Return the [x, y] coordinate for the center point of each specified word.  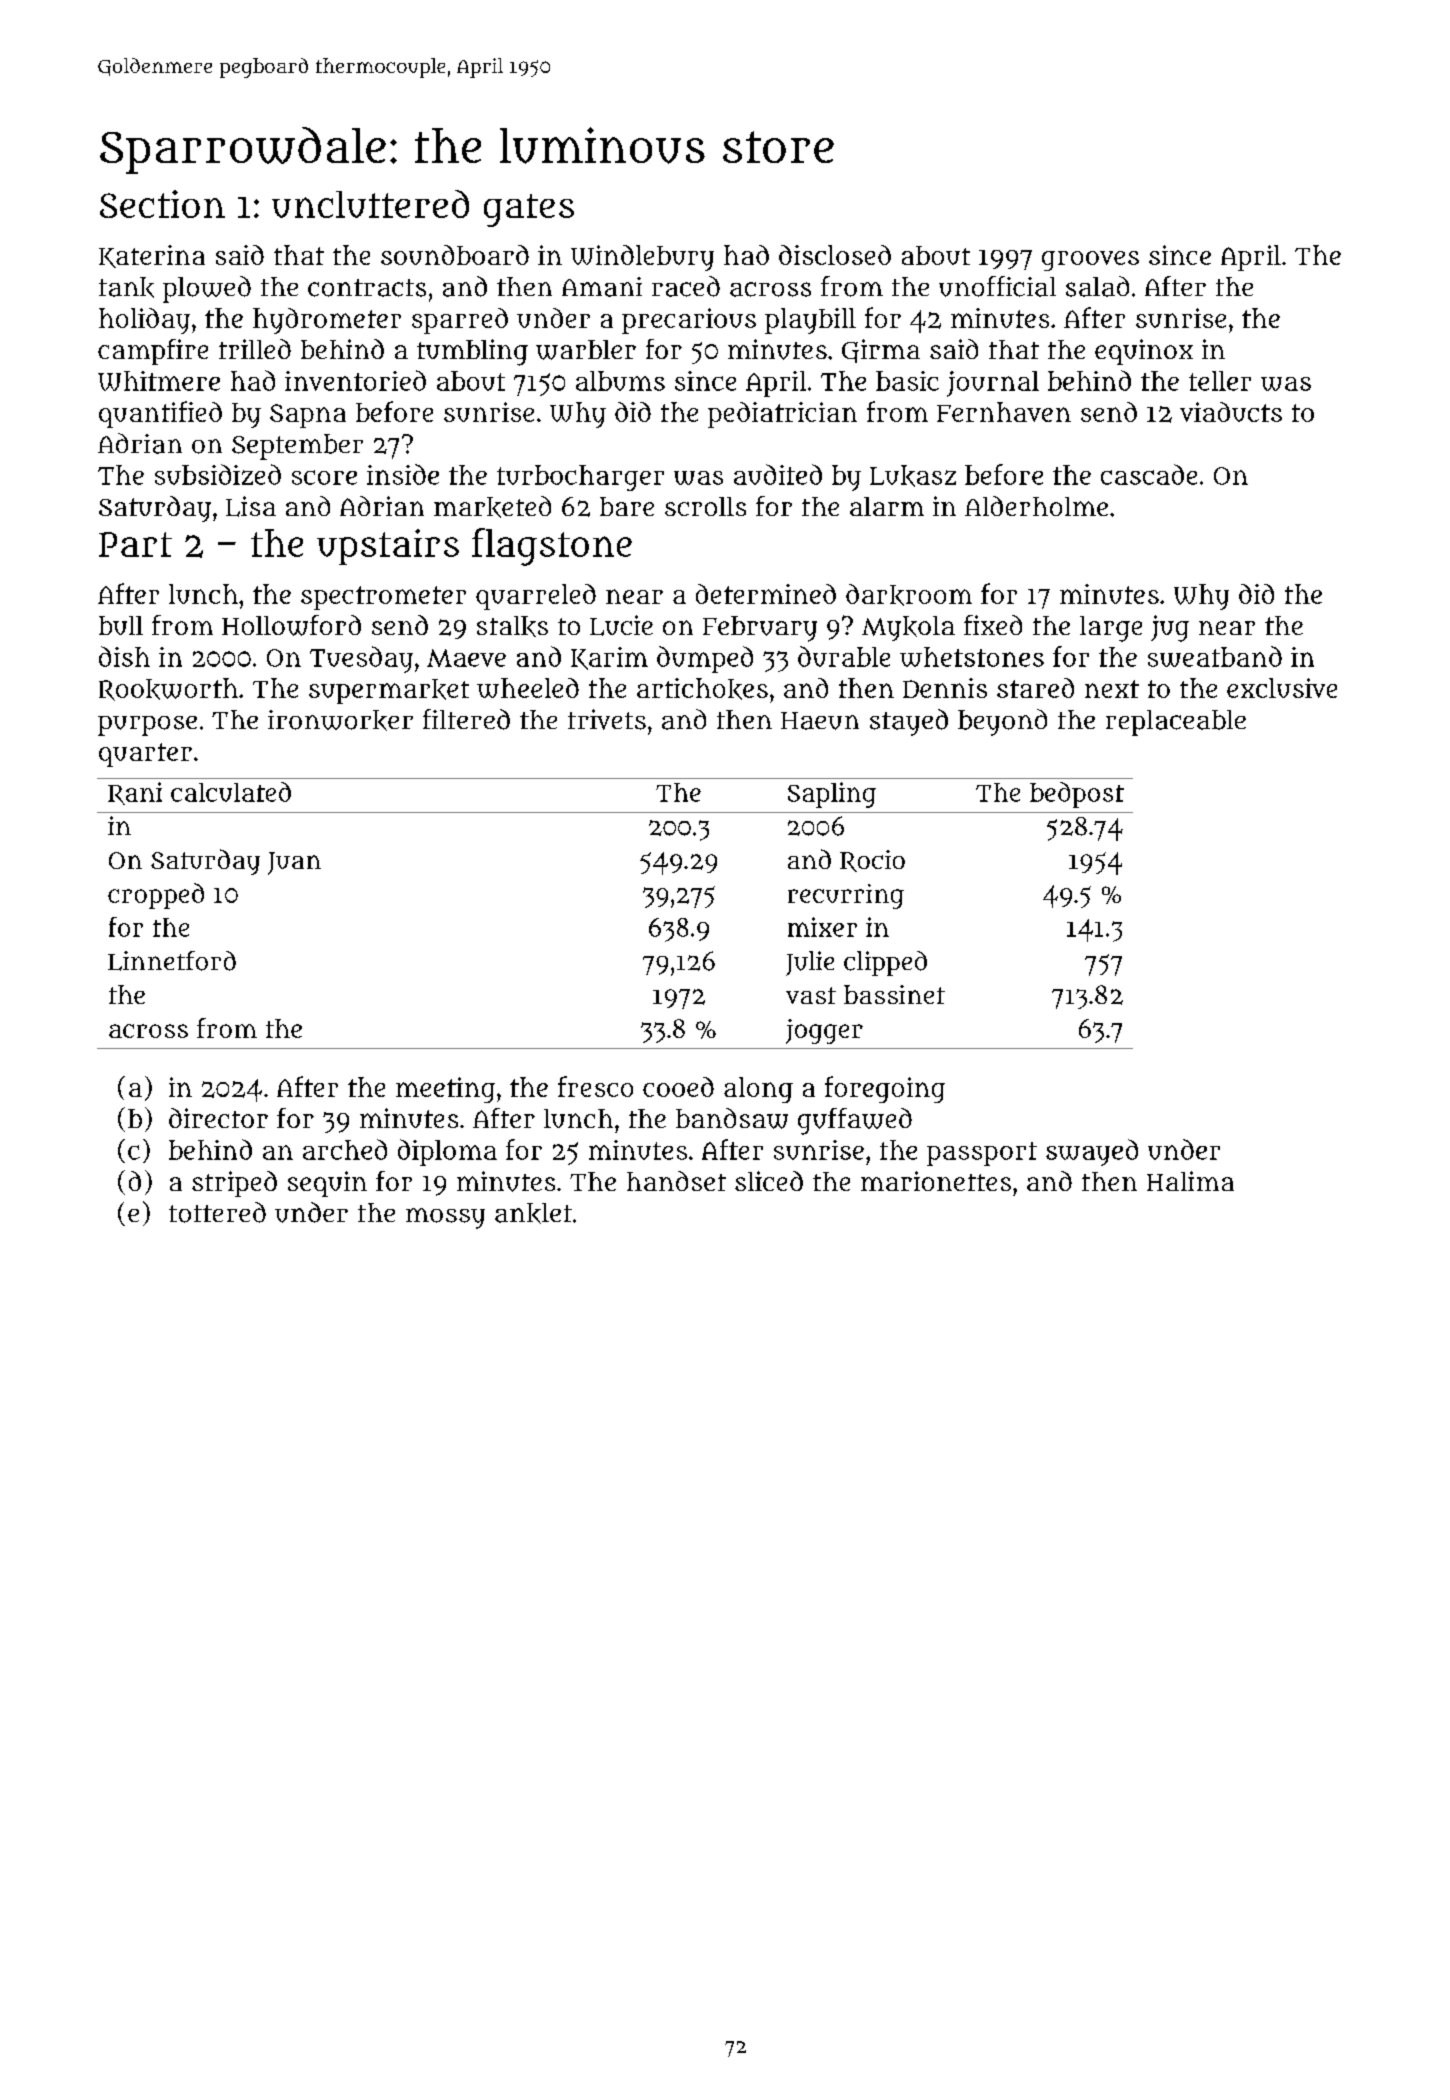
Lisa [251, 506]
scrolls [705, 506]
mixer [822, 927]
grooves [1090, 261]
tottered [217, 1212]
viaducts [1231, 412]
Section [162, 204]
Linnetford [172, 961]
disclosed [835, 255]
